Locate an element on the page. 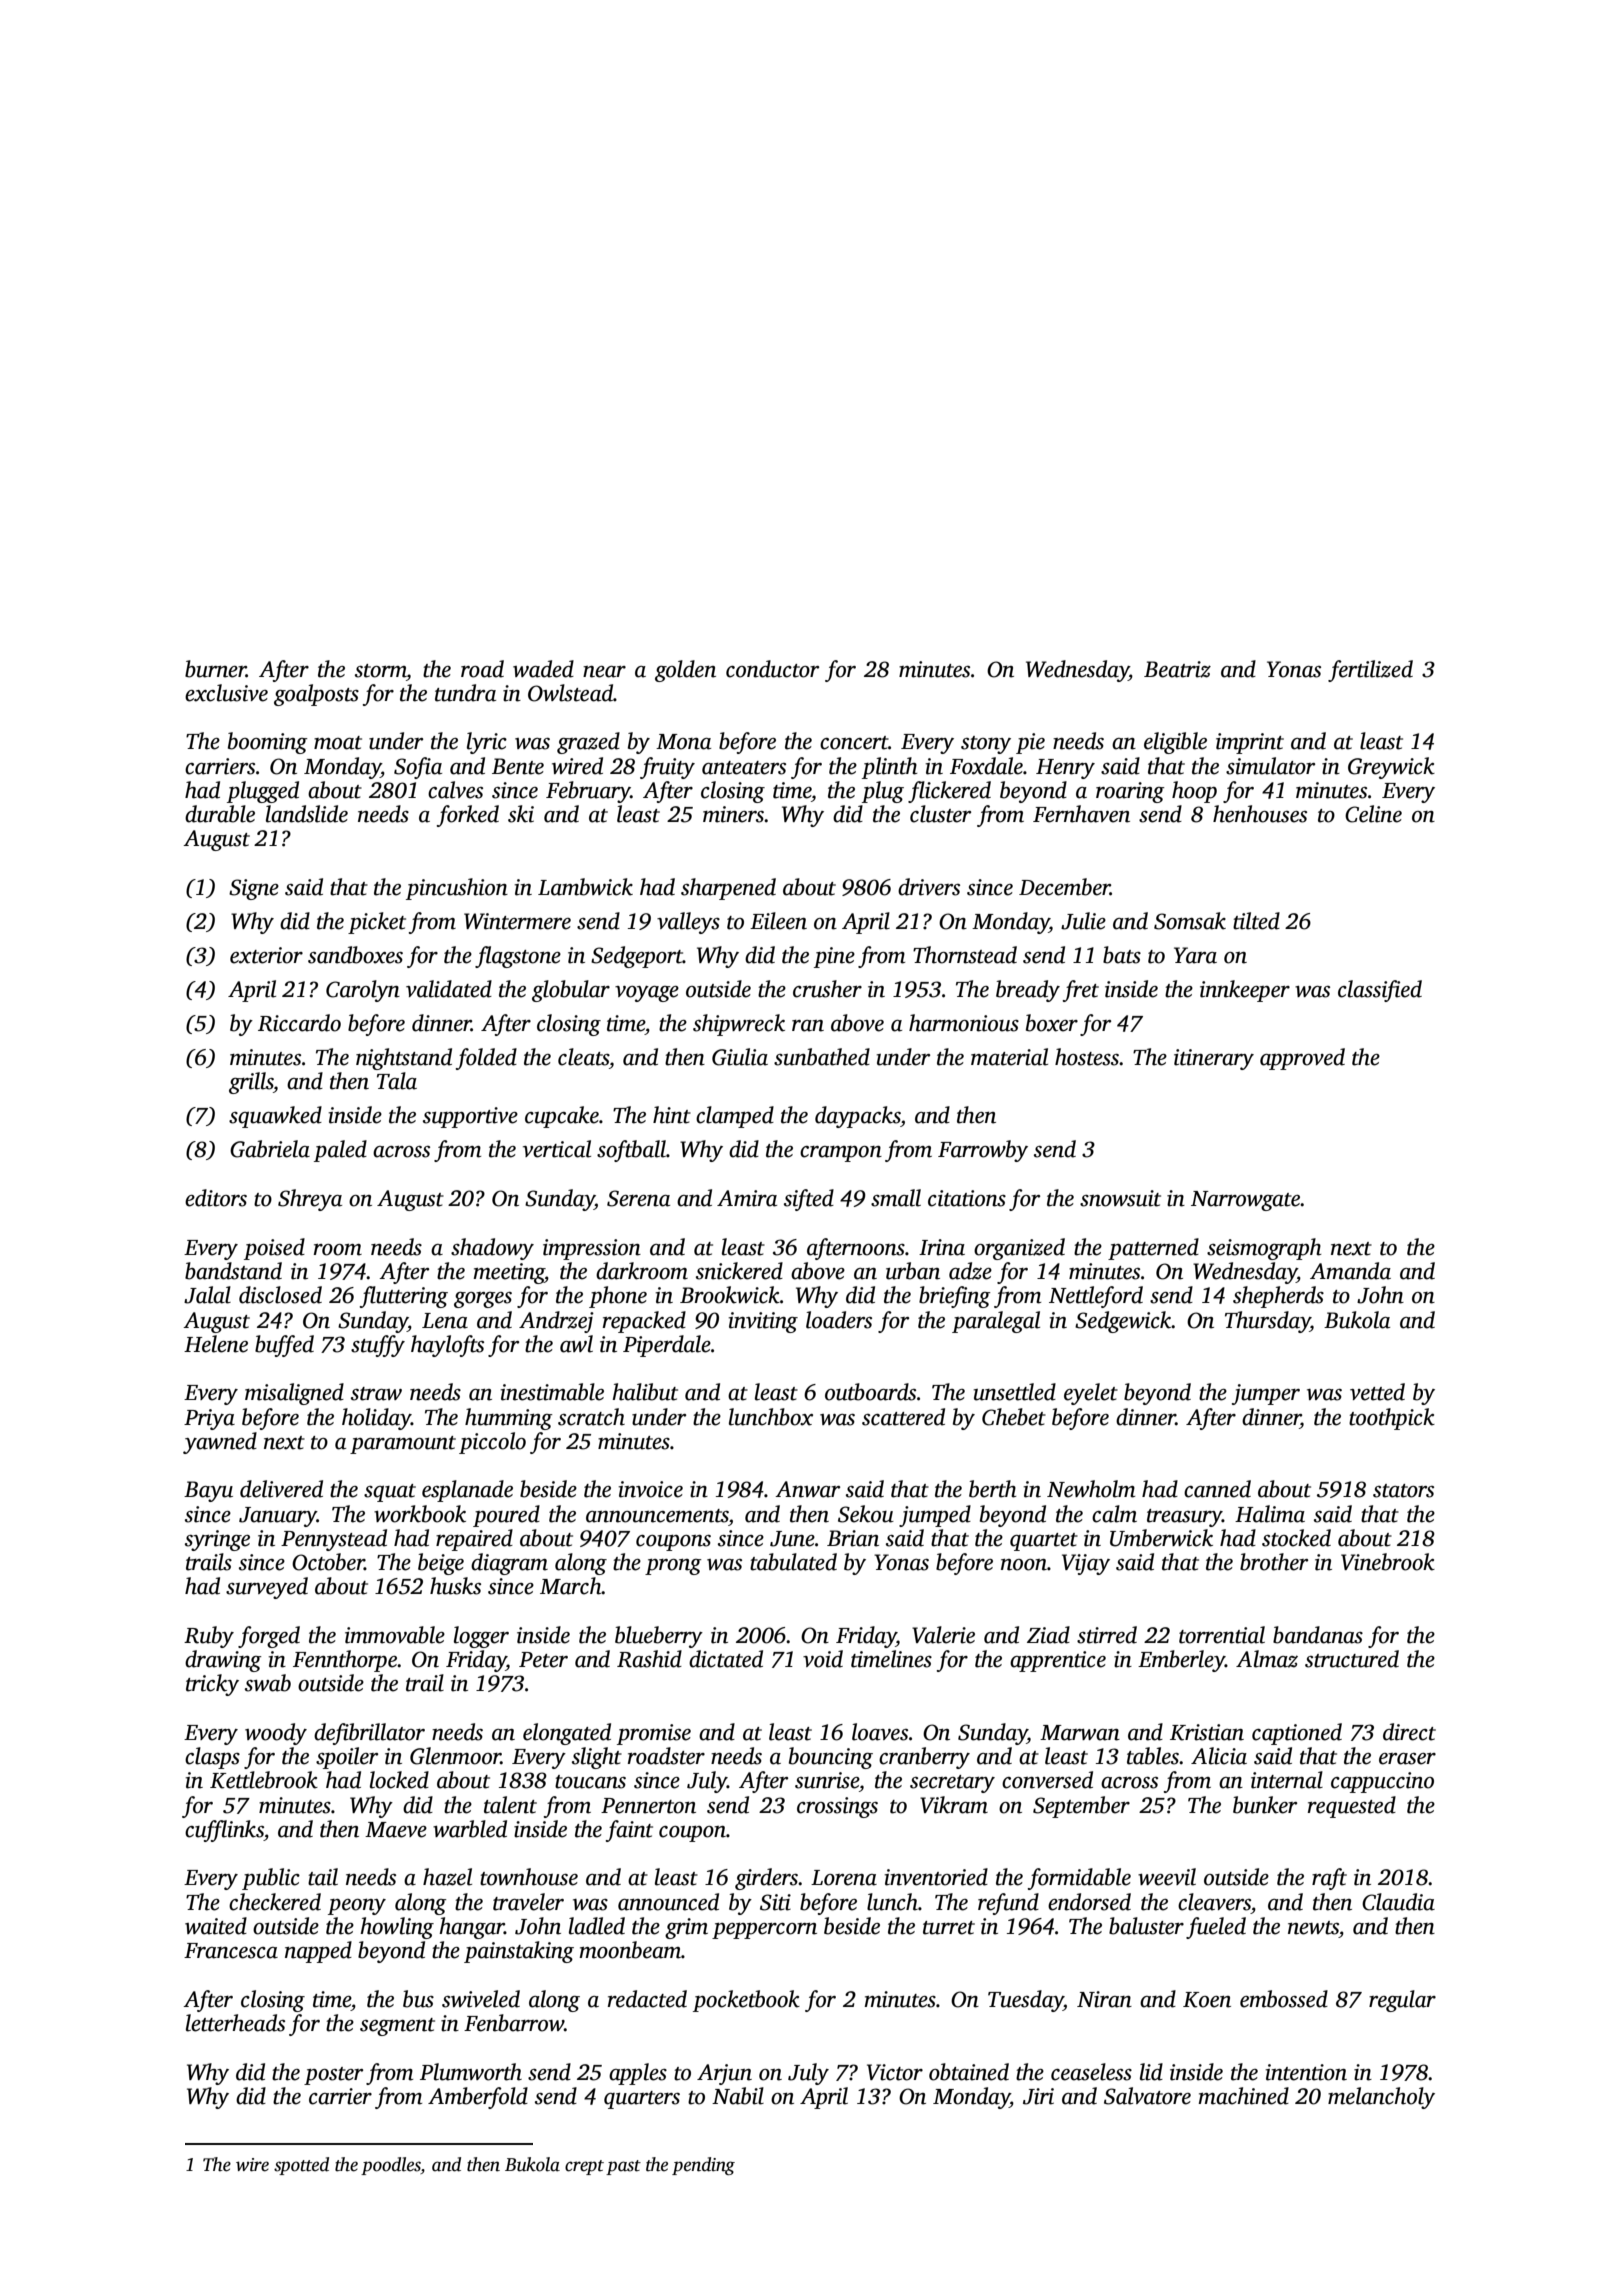  pending is located at coordinates (703, 2166).
